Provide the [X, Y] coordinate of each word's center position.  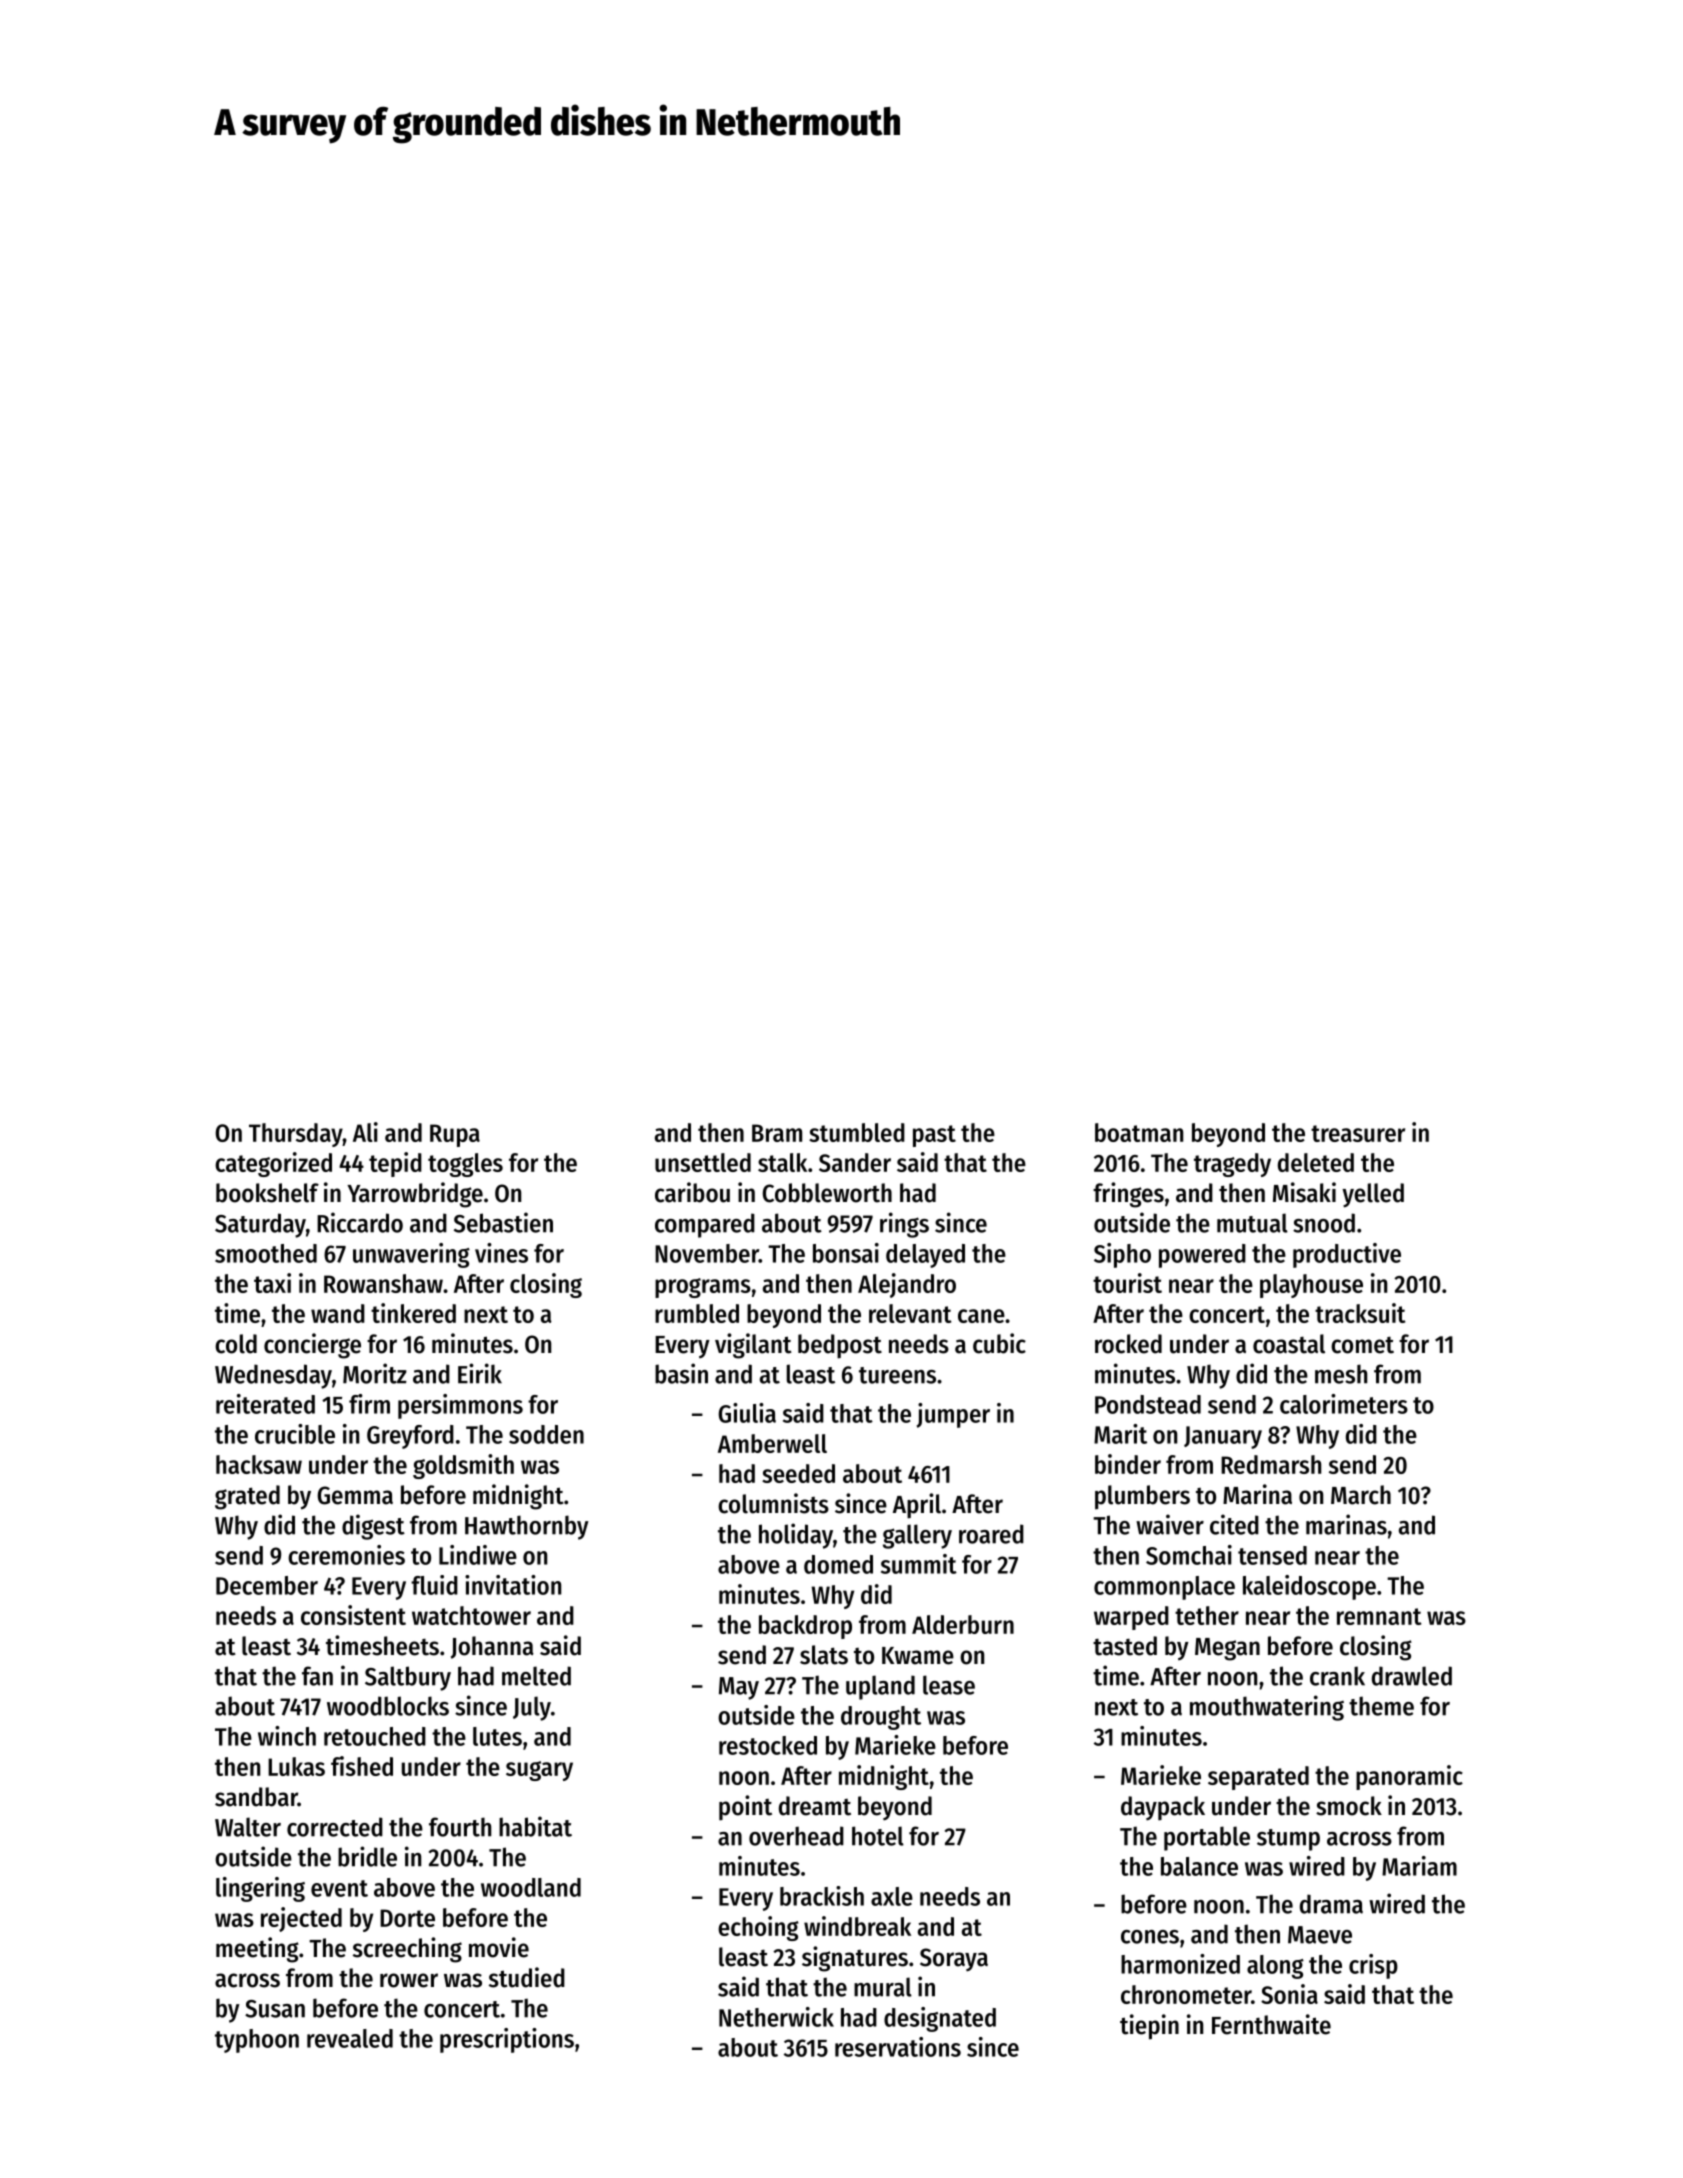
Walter [248, 1827]
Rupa [455, 1135]
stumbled [857, 1132]
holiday [796, 1536]
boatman [1139, 1132]
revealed [350, 2038]
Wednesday [273, 1376]
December [267, 1585]
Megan [1227, 1649]
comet [1362, 1345]
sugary [539, 1771]
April [917, 1506]
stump [1288, 1840]
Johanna [492, 1647]
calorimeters [1344, 1404]
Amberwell [772, 1443]
